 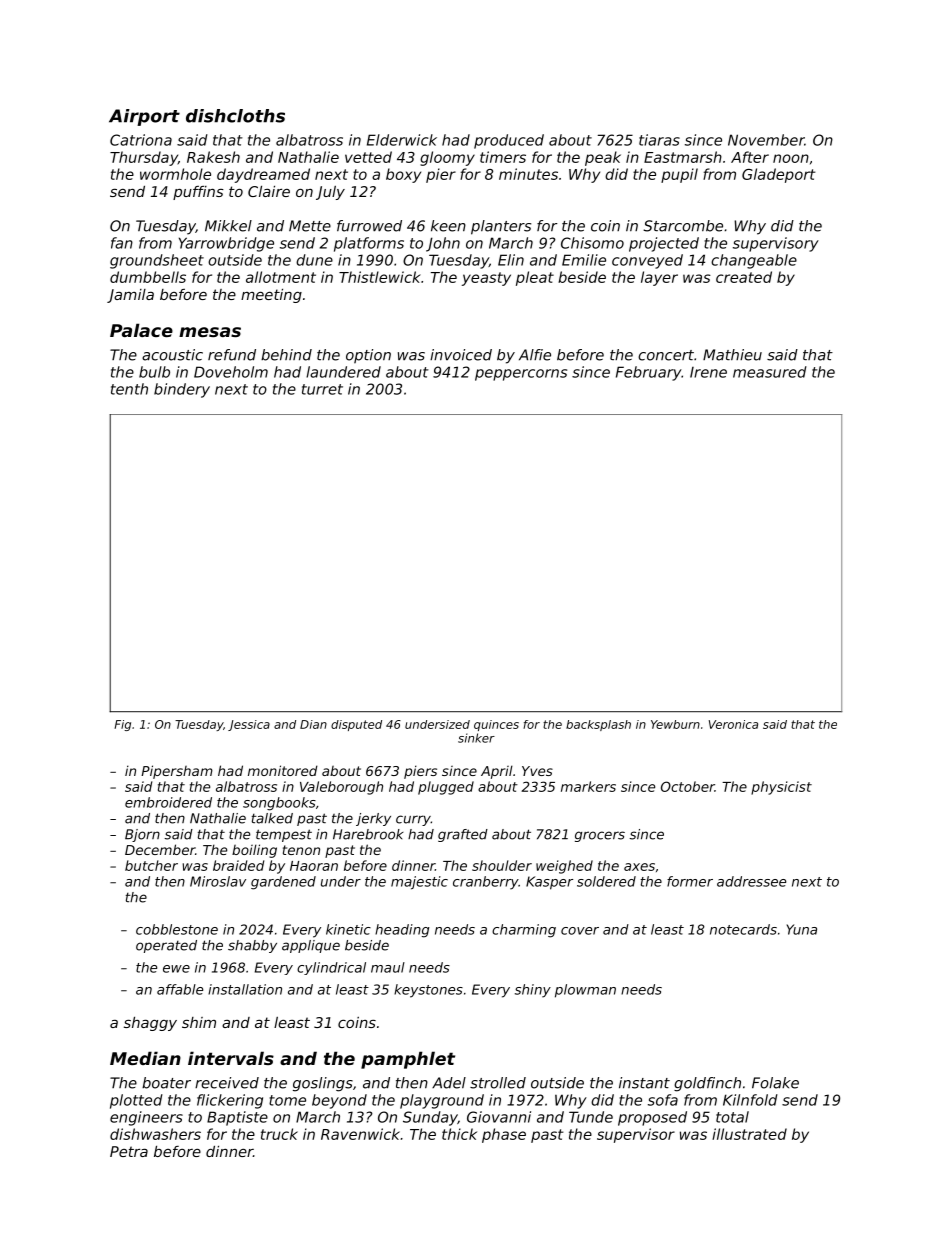 What do you see at coordinates (781, 788) in the image?
I see `physicist` at bounding box center [781, 788].
